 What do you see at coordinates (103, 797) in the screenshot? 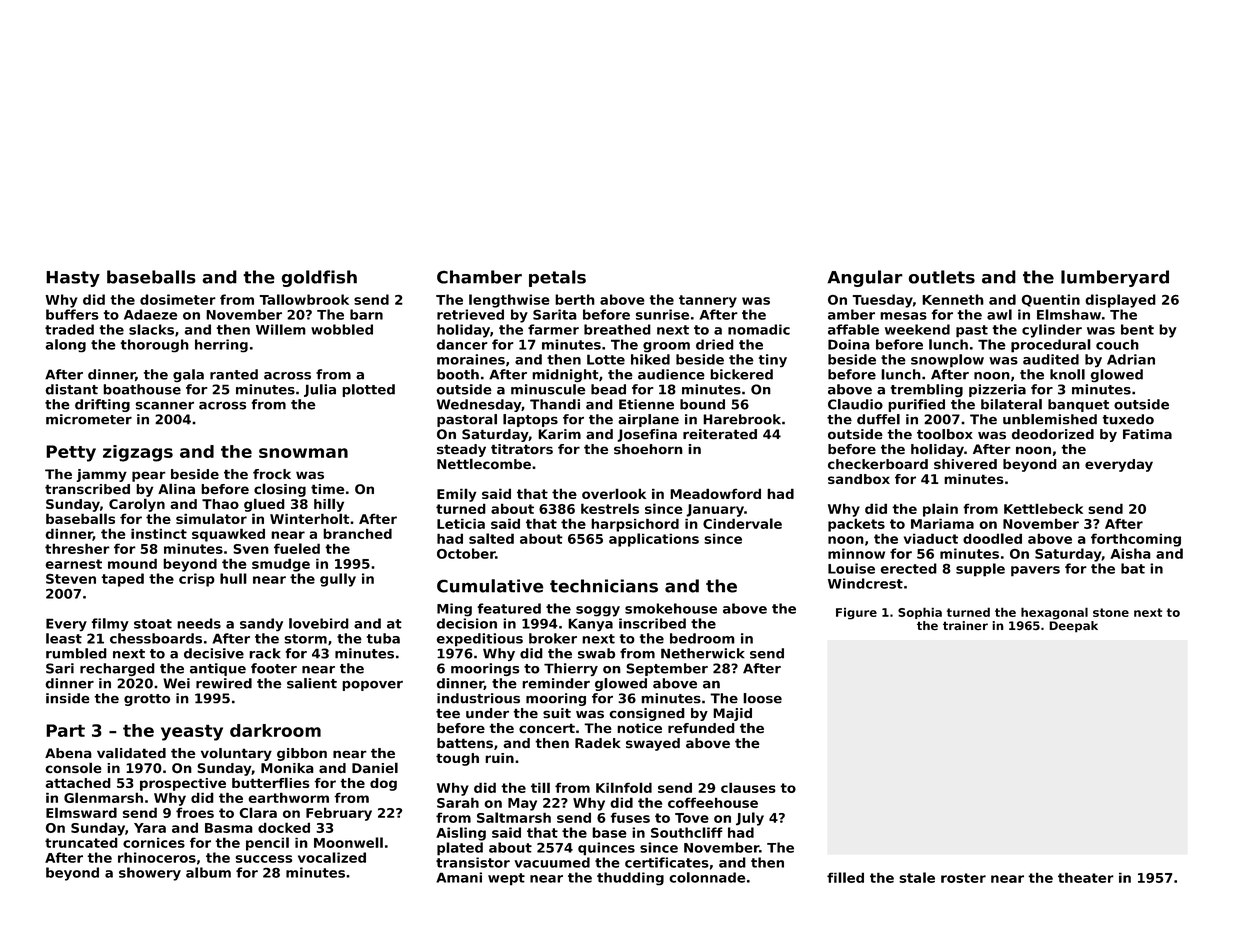
I see `Glenmarsh` at bounding box center [103, 797].
